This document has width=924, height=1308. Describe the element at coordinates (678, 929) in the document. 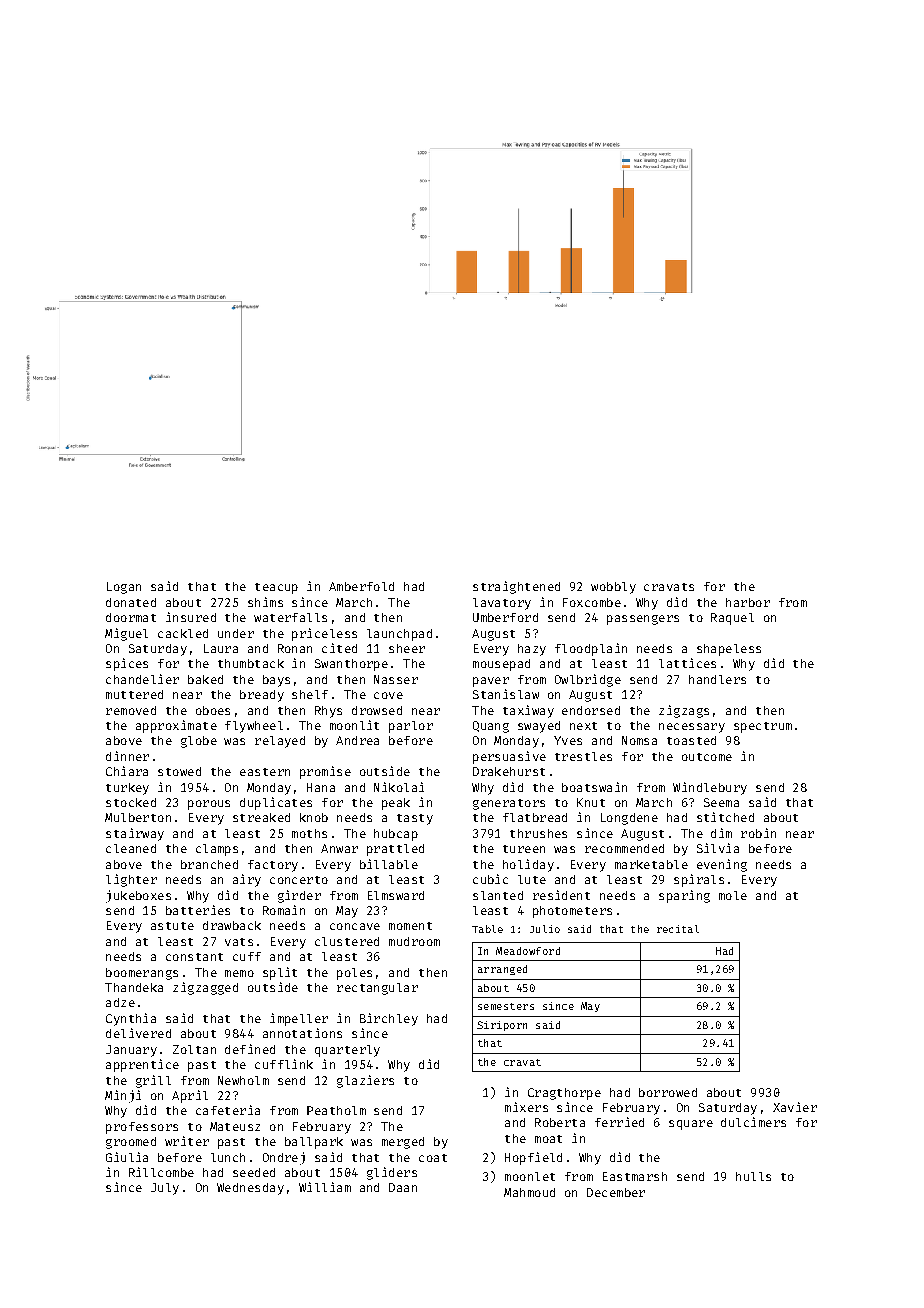

I see `recital` at that location.
